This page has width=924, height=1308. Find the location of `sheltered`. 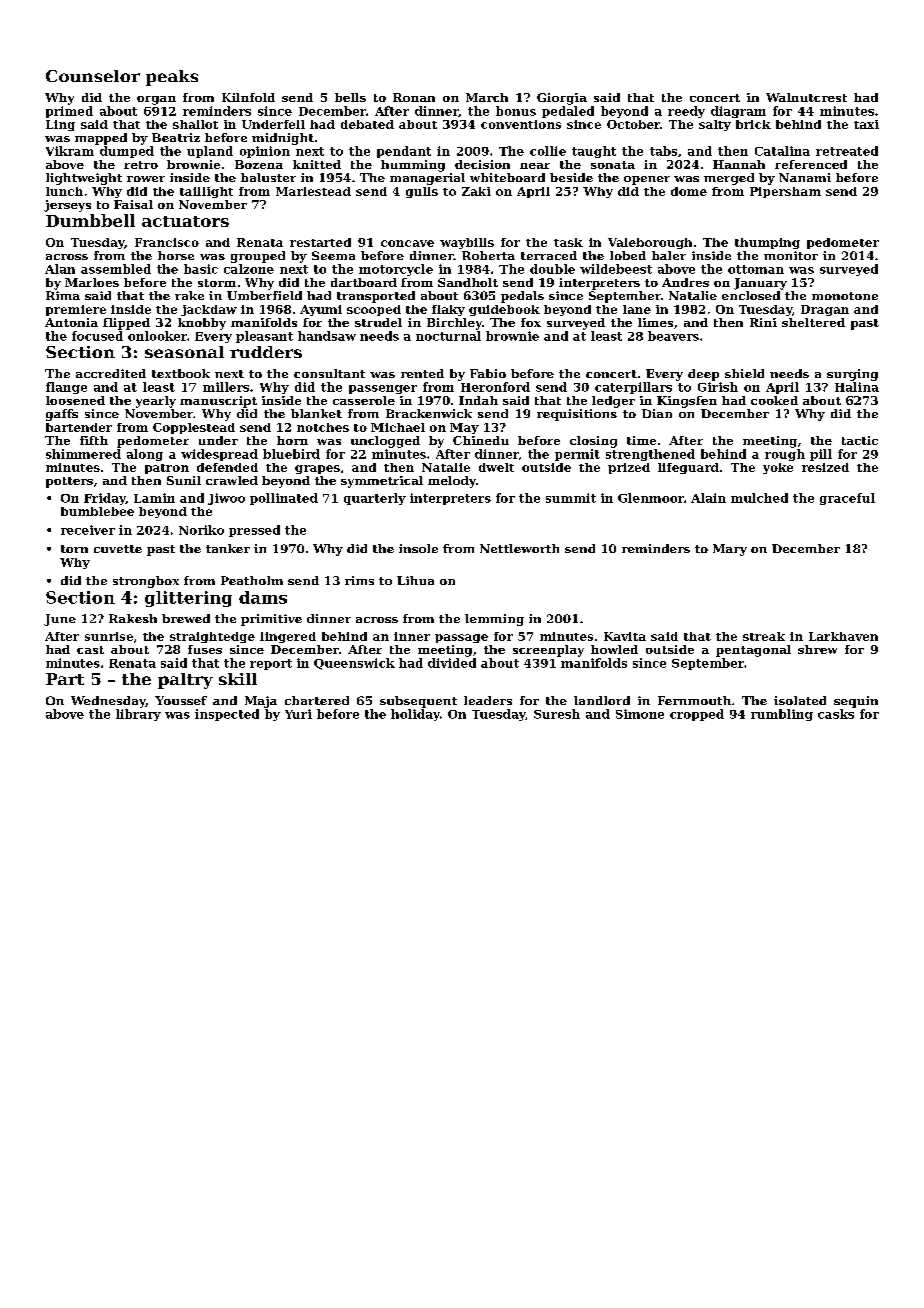

sheltered is located at coordinates (813, 322).
